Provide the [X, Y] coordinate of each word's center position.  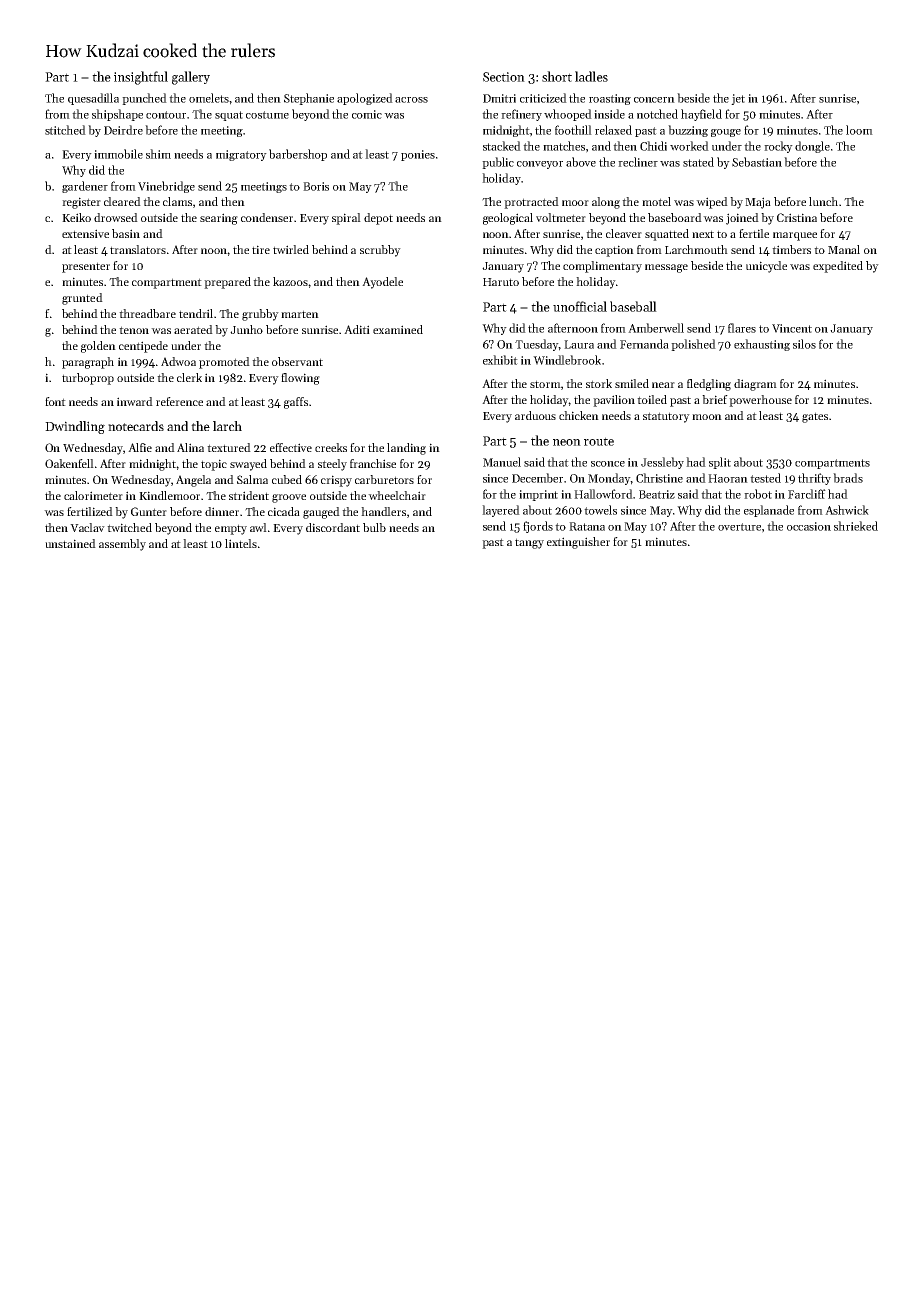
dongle [812, 147]
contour [166, 115]
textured [229, 447]
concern [654, 100]
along [606, 203]
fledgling [709, 385]
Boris [316, 186]
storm [545, 384]
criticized [543, 98]
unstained [70, 543]
